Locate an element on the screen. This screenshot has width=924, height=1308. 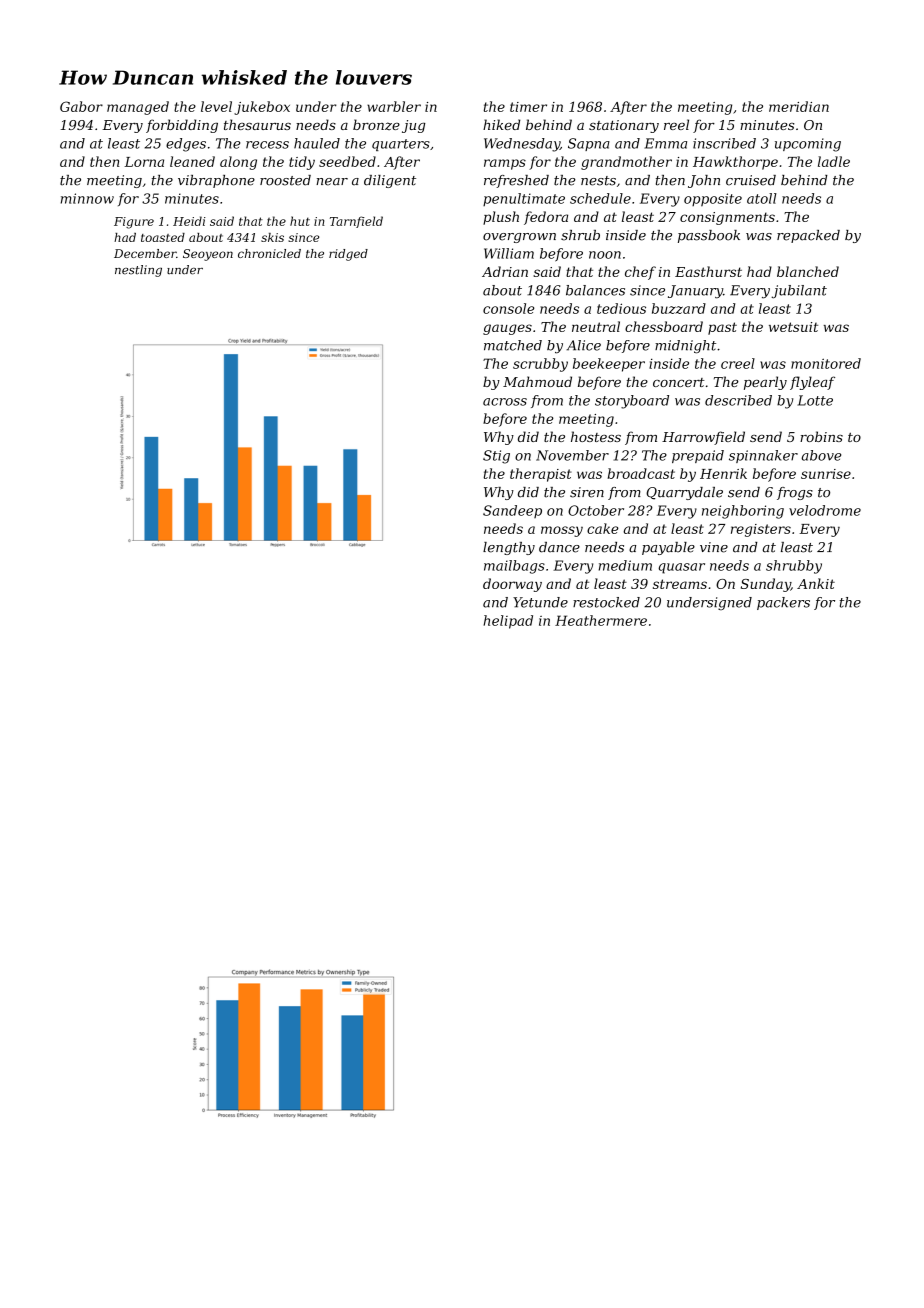
forbidding is located at coordinates (182, 126).
